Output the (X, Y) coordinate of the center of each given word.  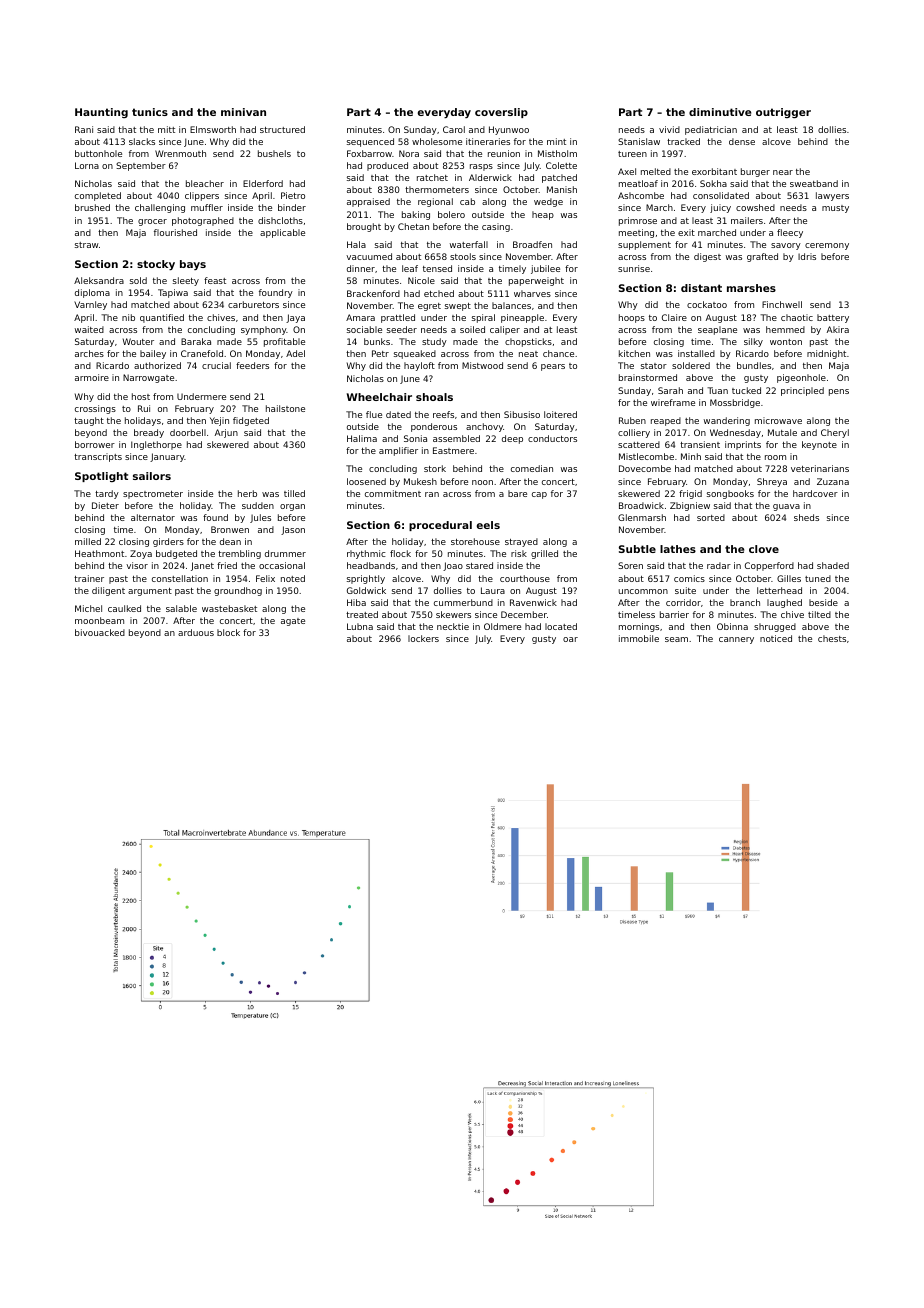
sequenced (370, 142)
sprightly (366, 579)
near (783, 172)
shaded (833, 565)
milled (88, 541)
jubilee (545, 269)
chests (832, 638)
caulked (124, 608)
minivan (243, 112)
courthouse (525, 578)
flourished (175, 232)
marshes (751, 288)
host (141, 396)
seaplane (717, 330)
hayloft (419, 366)
